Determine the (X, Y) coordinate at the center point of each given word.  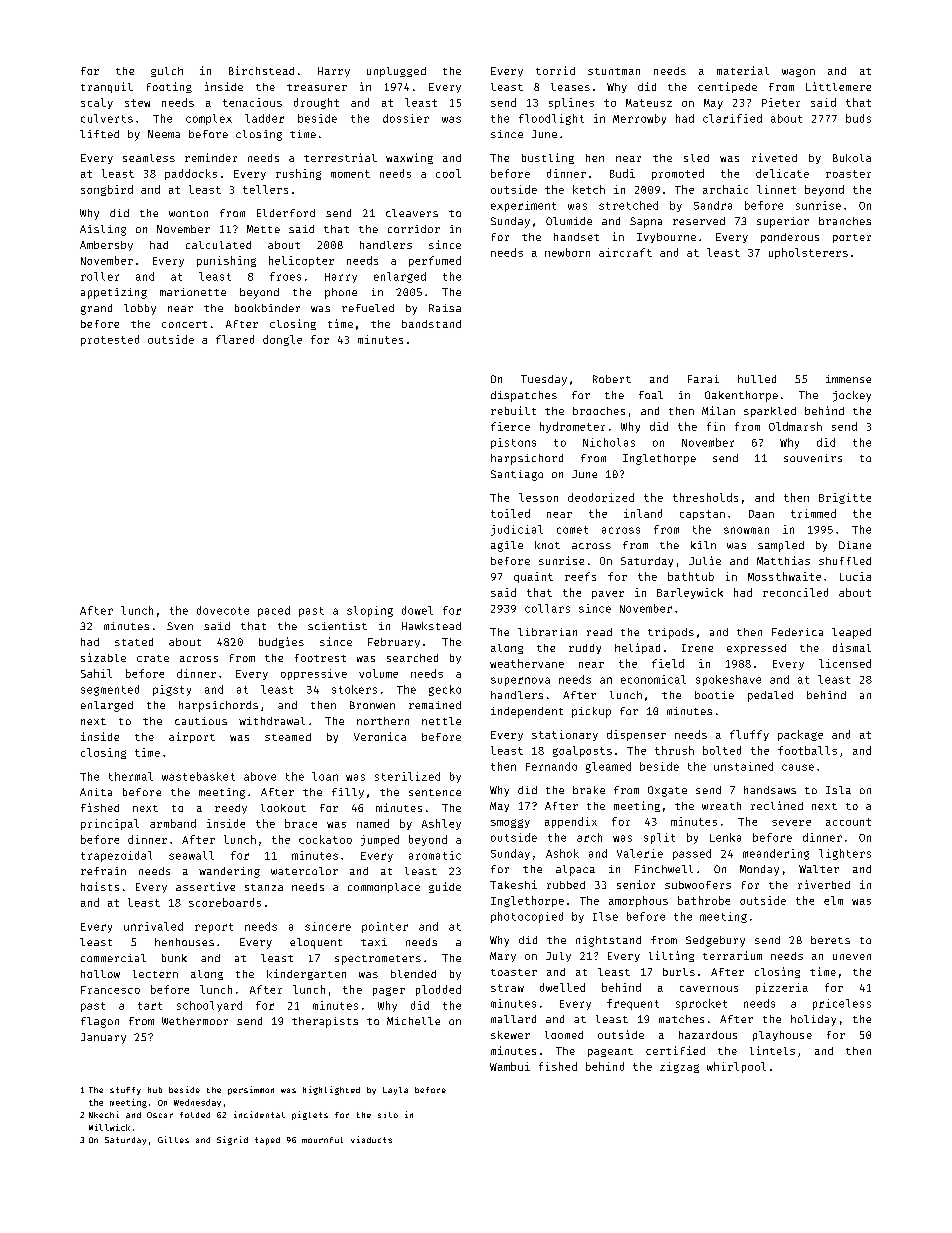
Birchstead (261, 70)
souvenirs (813, 458)
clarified (732, 118)
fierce (510, 426)
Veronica (380, 736)
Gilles (173, 1139)
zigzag (679, 1067)
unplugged (396, 72)
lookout (283, 808)
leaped (851, 633)
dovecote (223, 610)
